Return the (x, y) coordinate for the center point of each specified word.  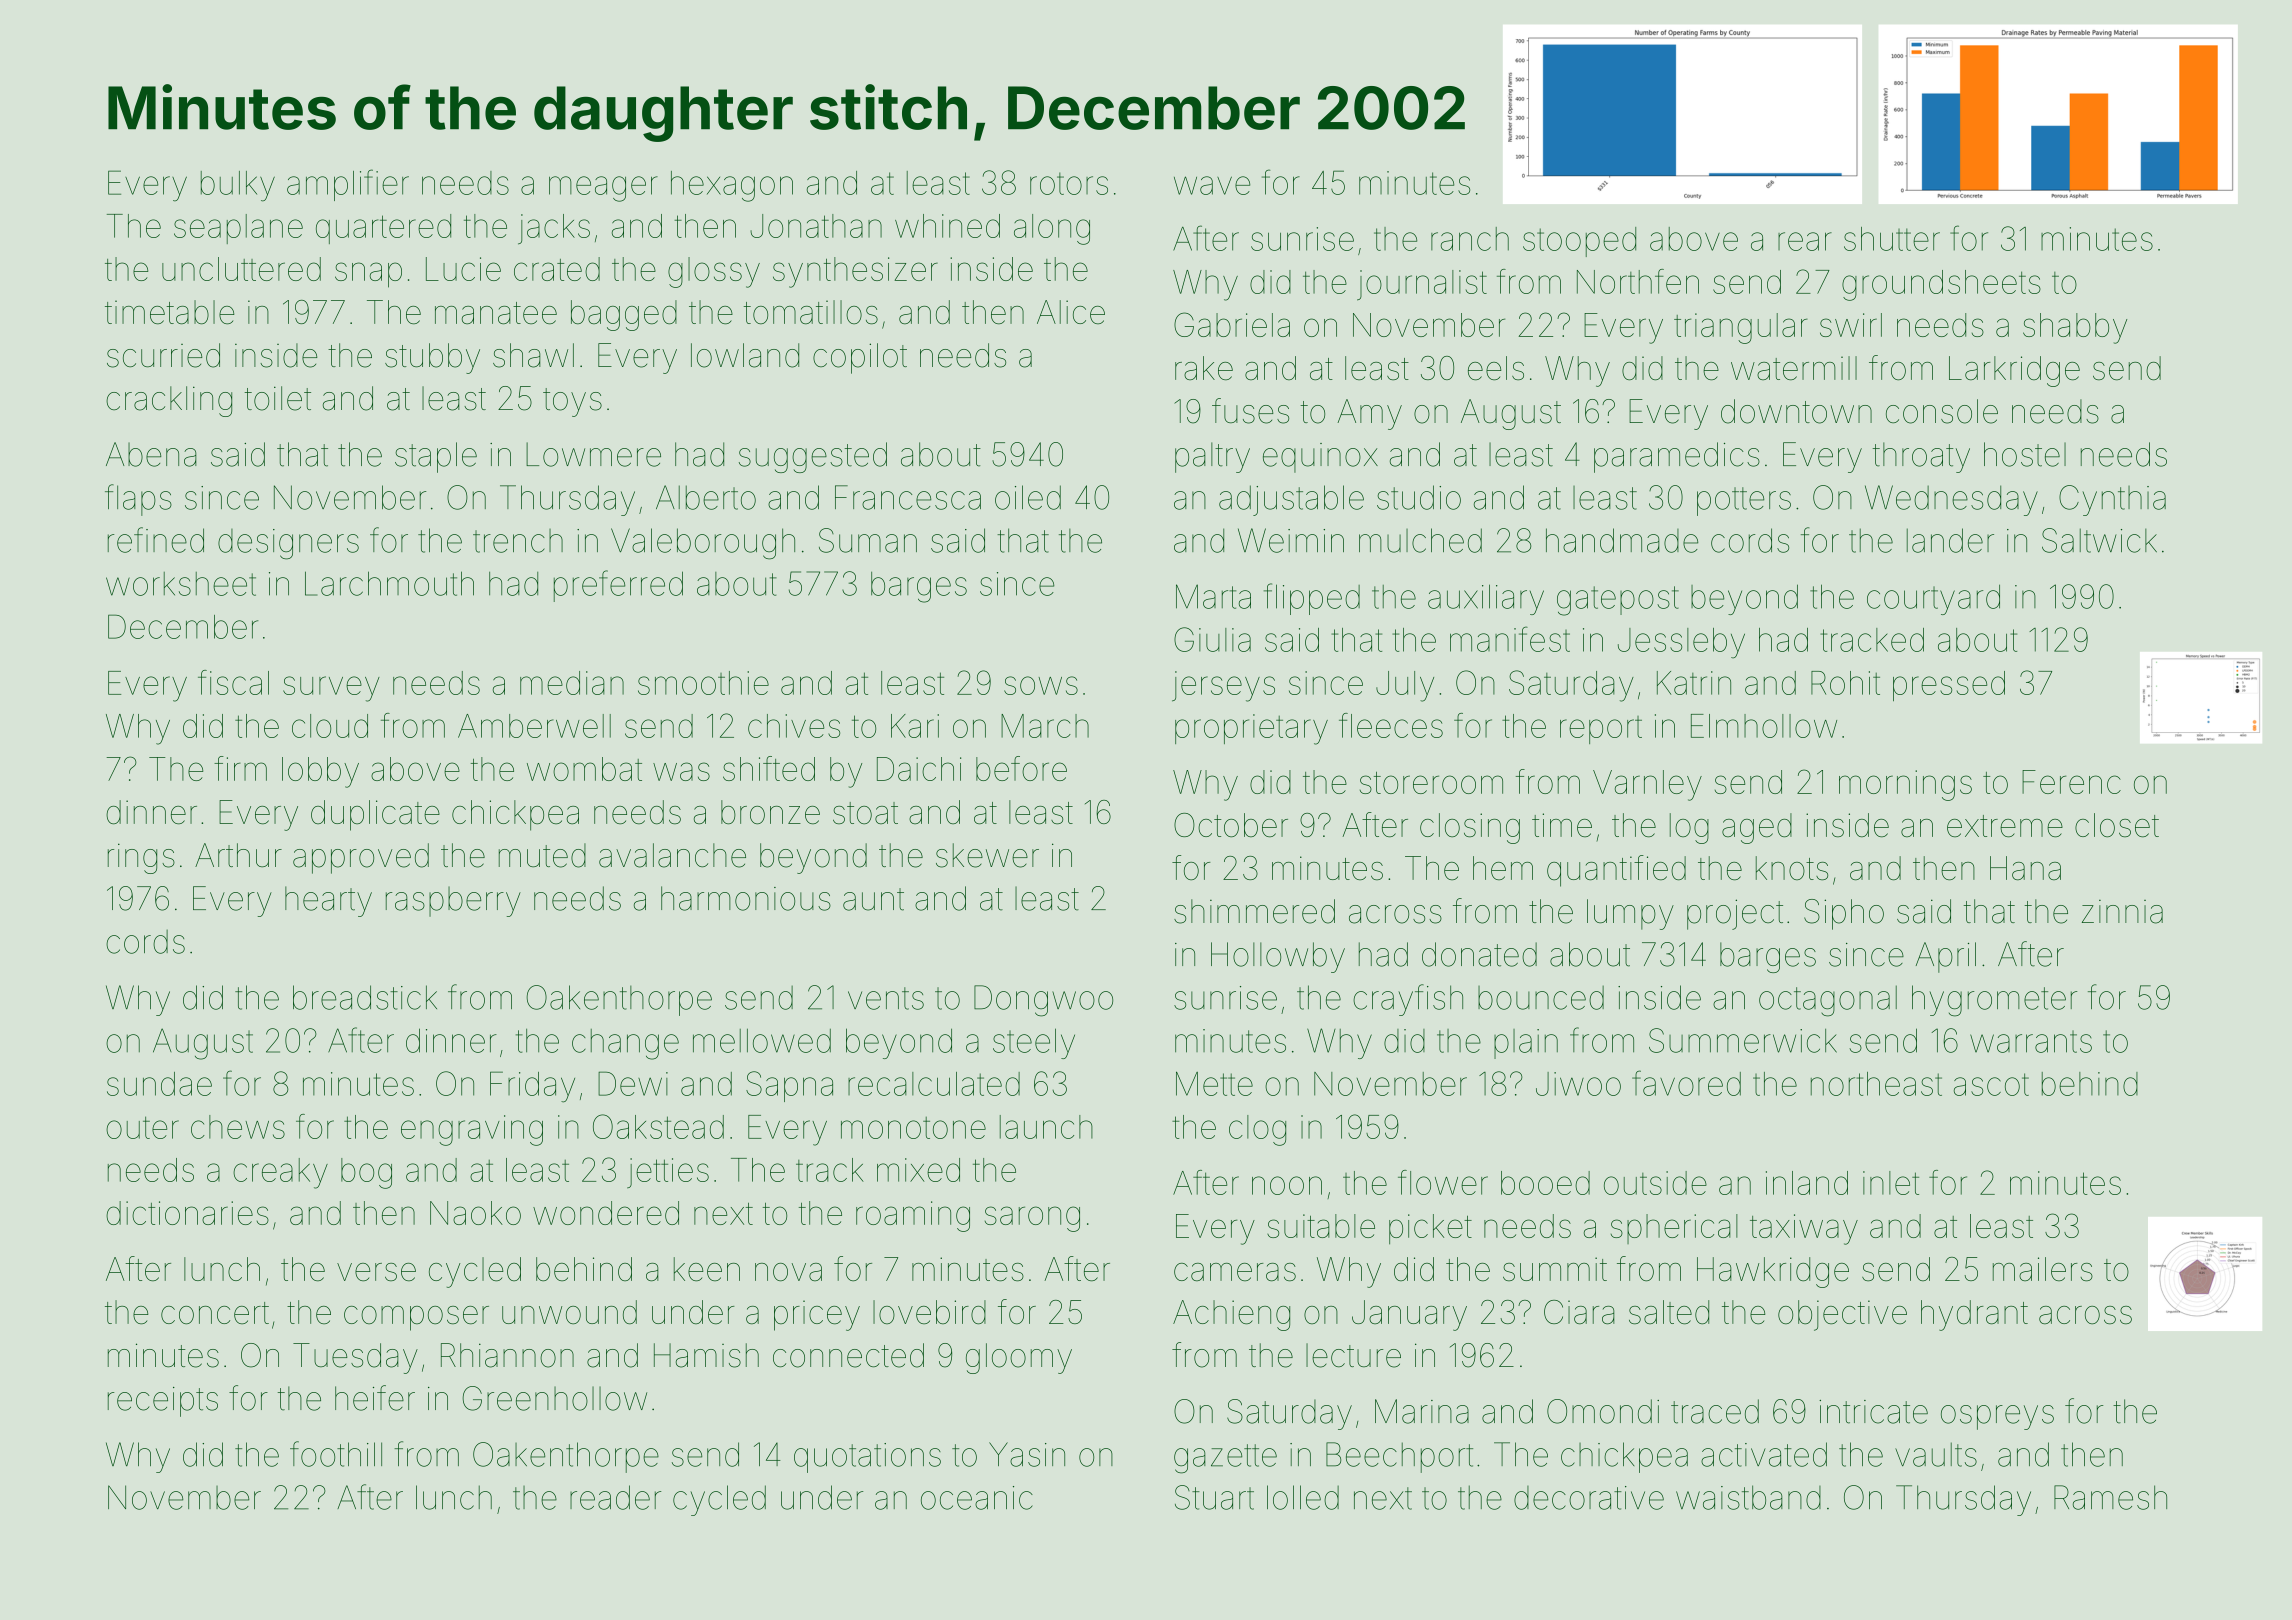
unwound (569, 1312)
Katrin (1694, 683)
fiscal (233, 682)
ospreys (1997, 1417)
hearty (328, 901)
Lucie (463, 269)
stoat (865, 813)
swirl (1851, 325)
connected (848, 1355)
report (1601, 730)
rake (1204, 368)
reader (615, 1497)
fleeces (1391, 725)
